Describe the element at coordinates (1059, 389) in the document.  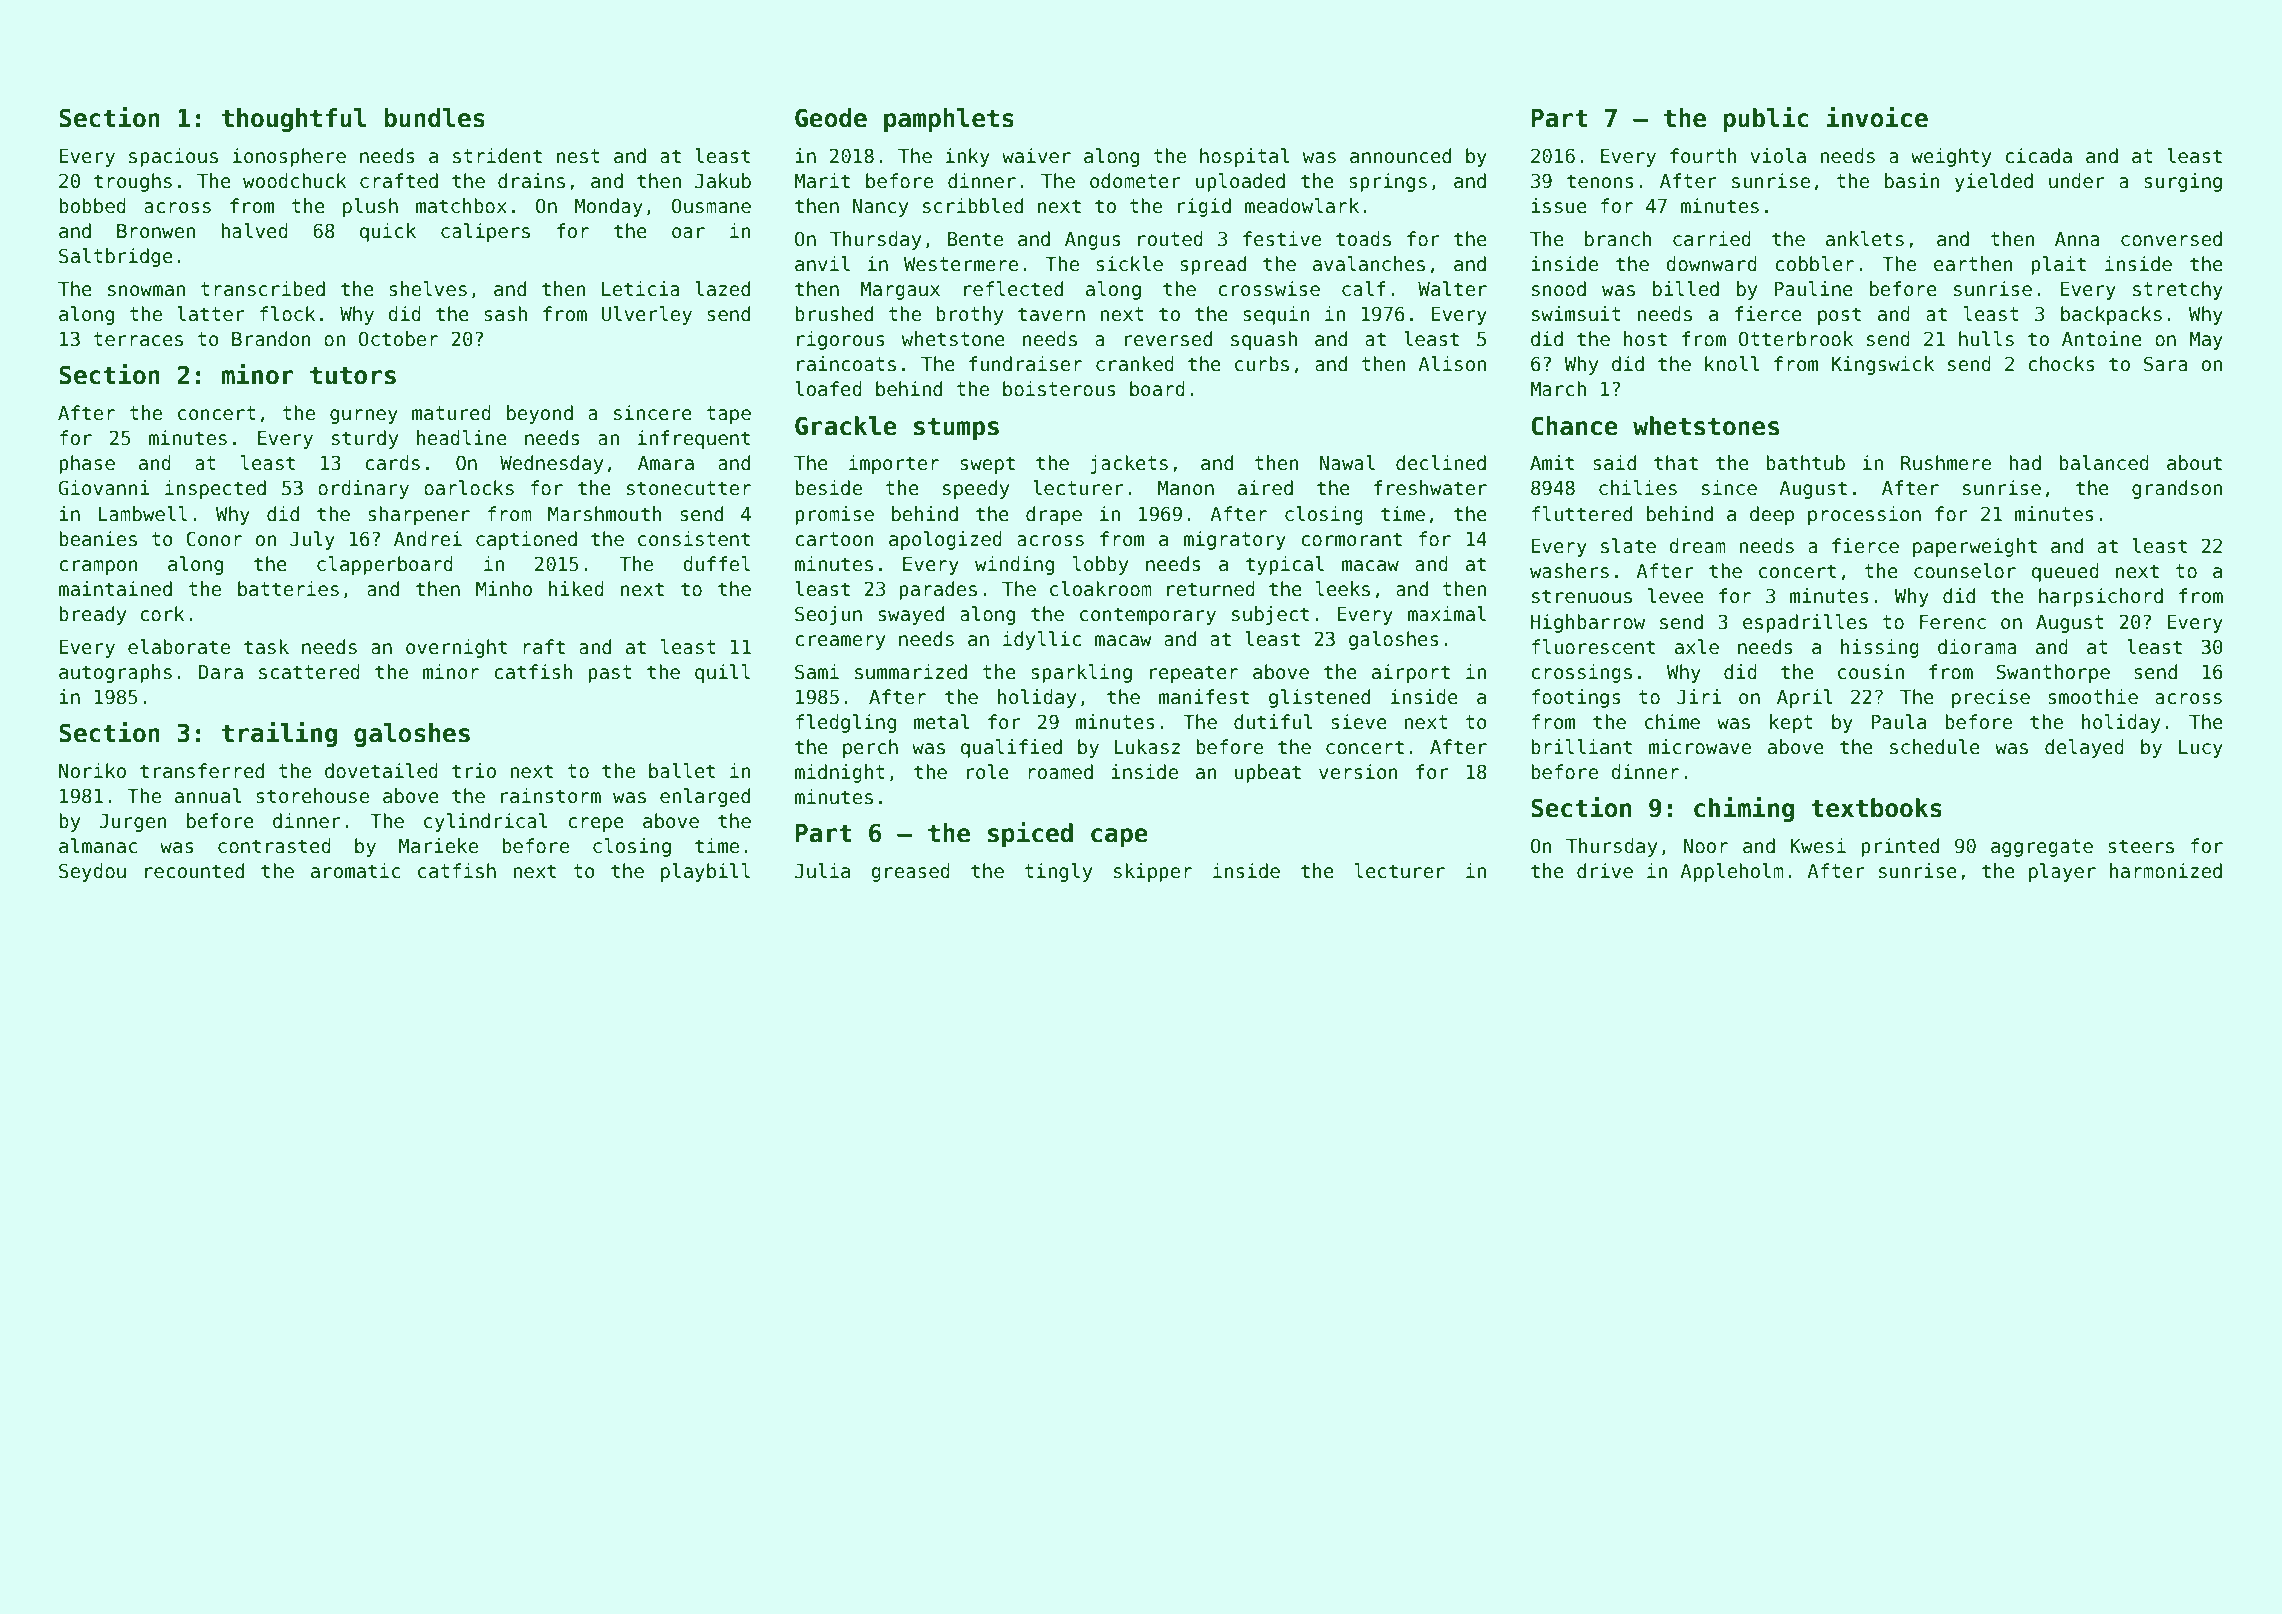
I see `boisterous` at that location.
